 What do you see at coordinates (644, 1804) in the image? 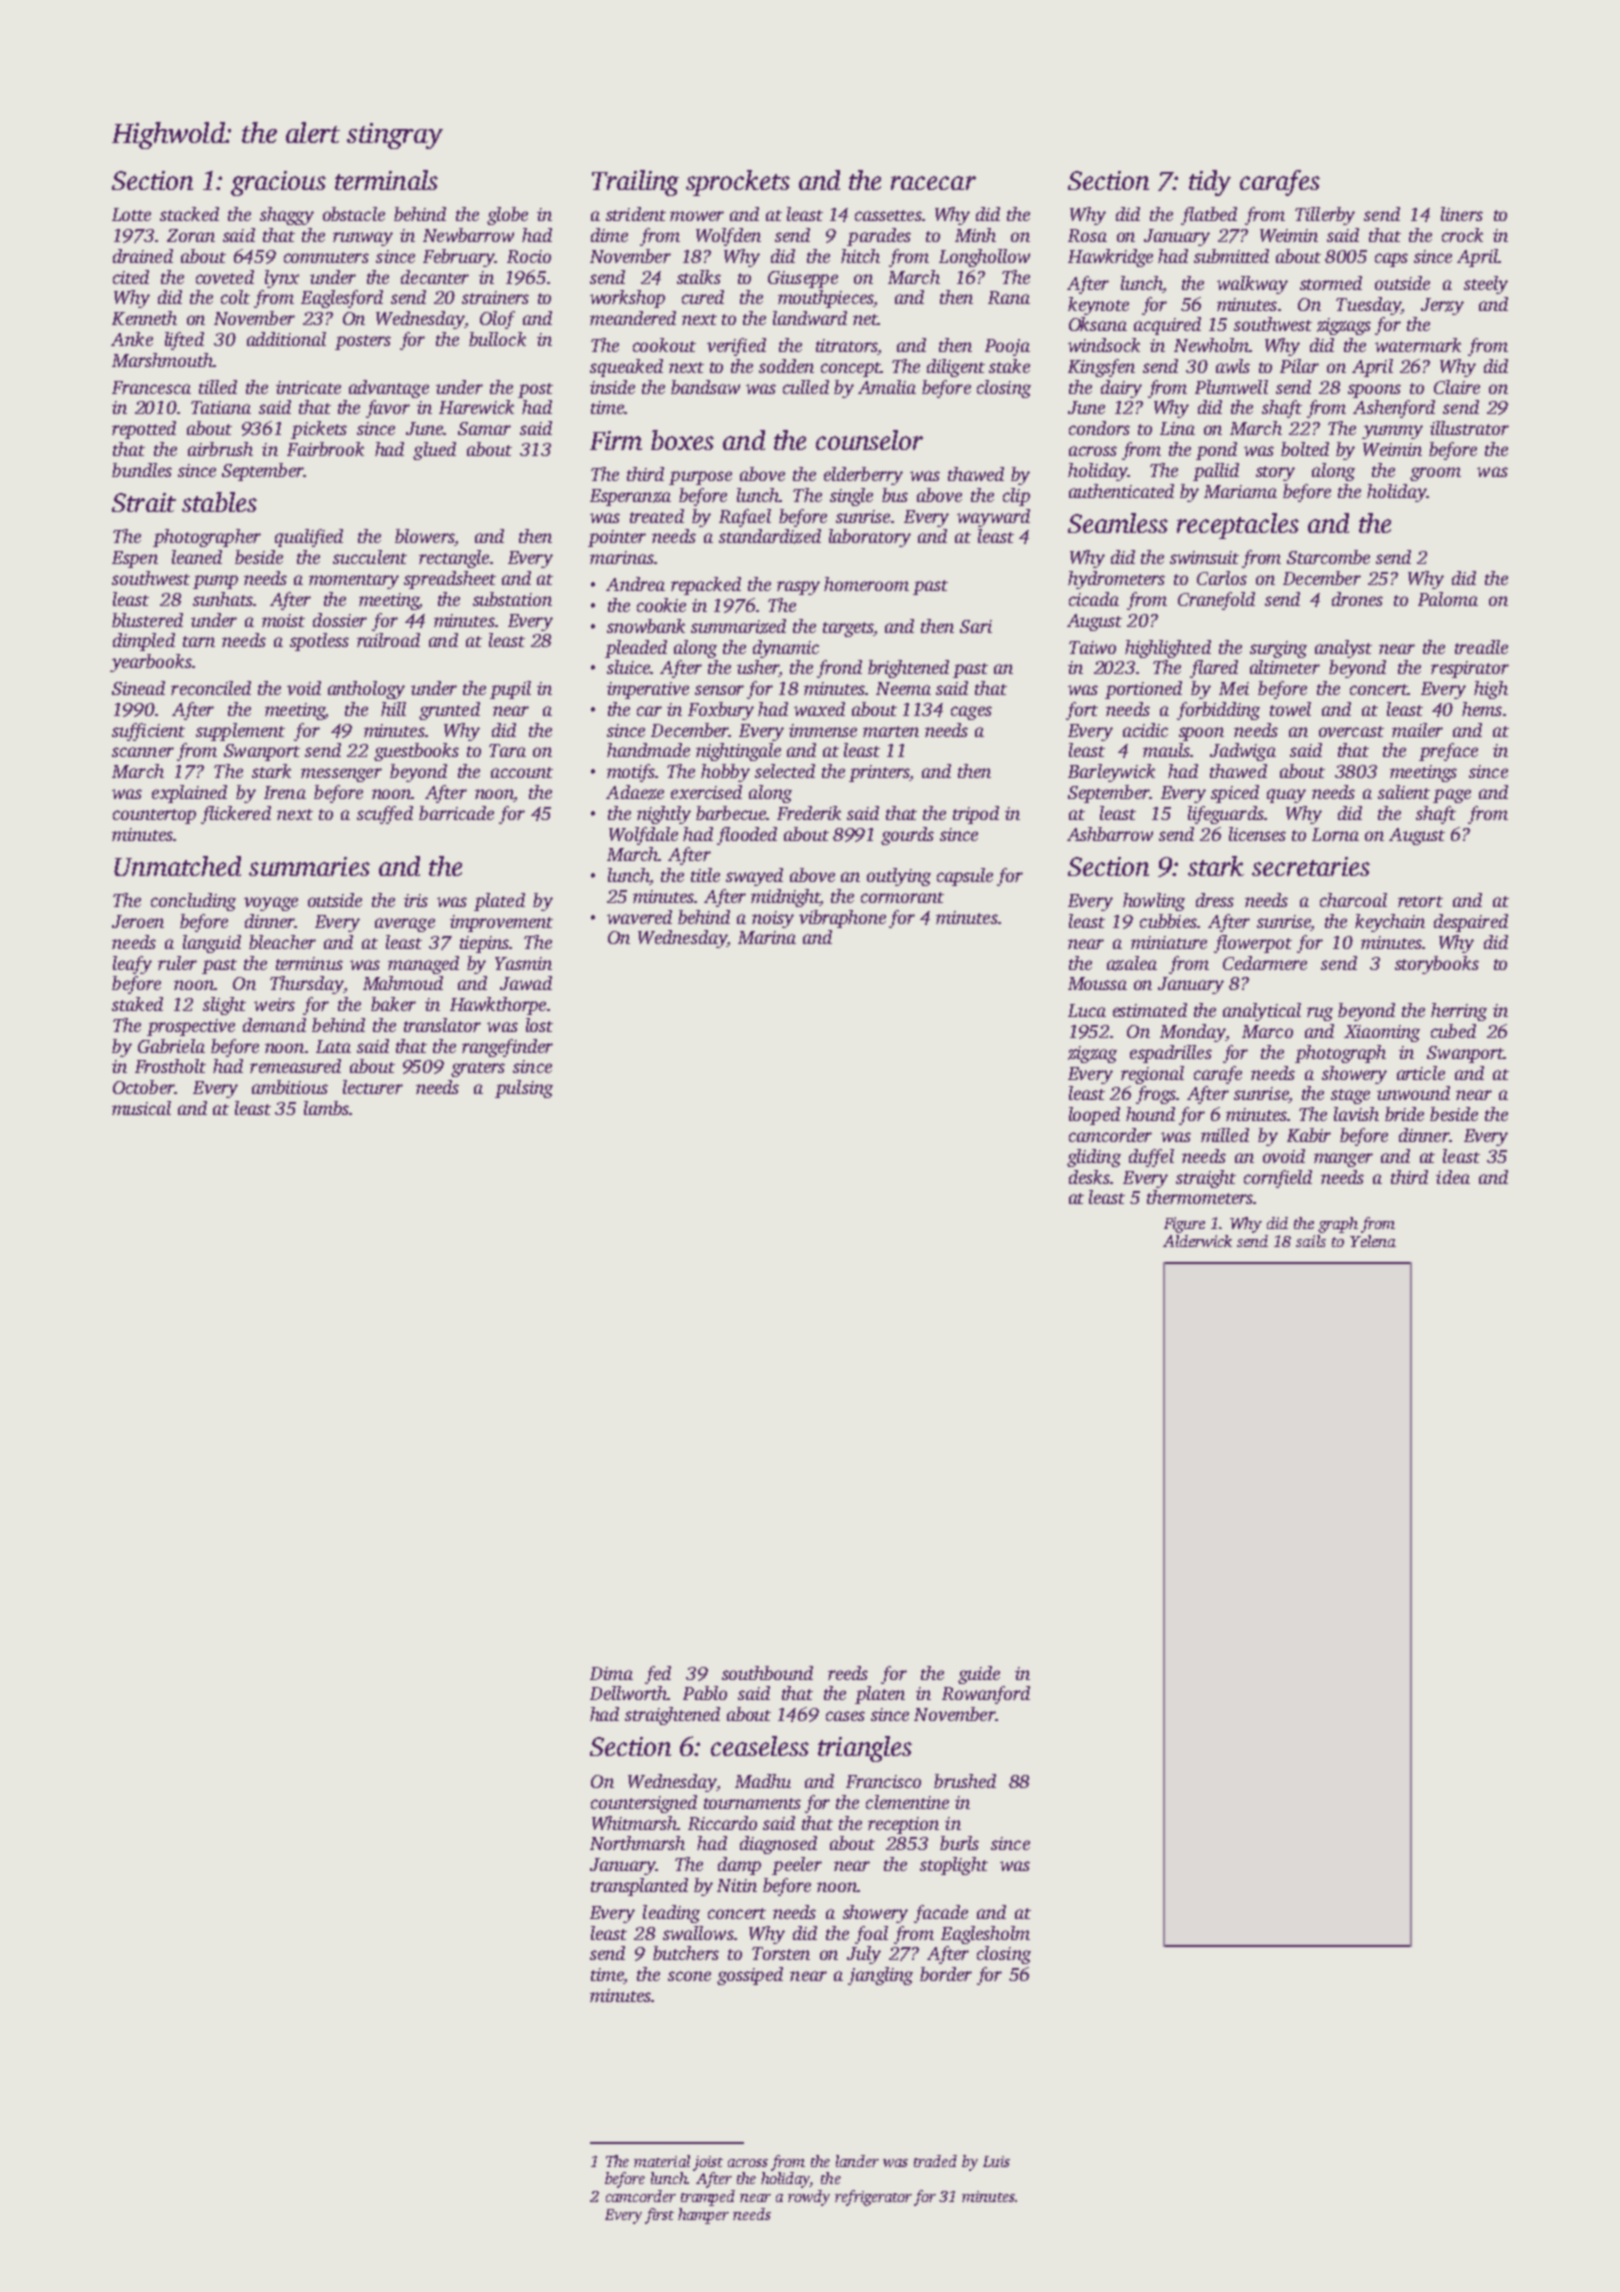
I see `countersigned` at bounding box center [644, 1804].
